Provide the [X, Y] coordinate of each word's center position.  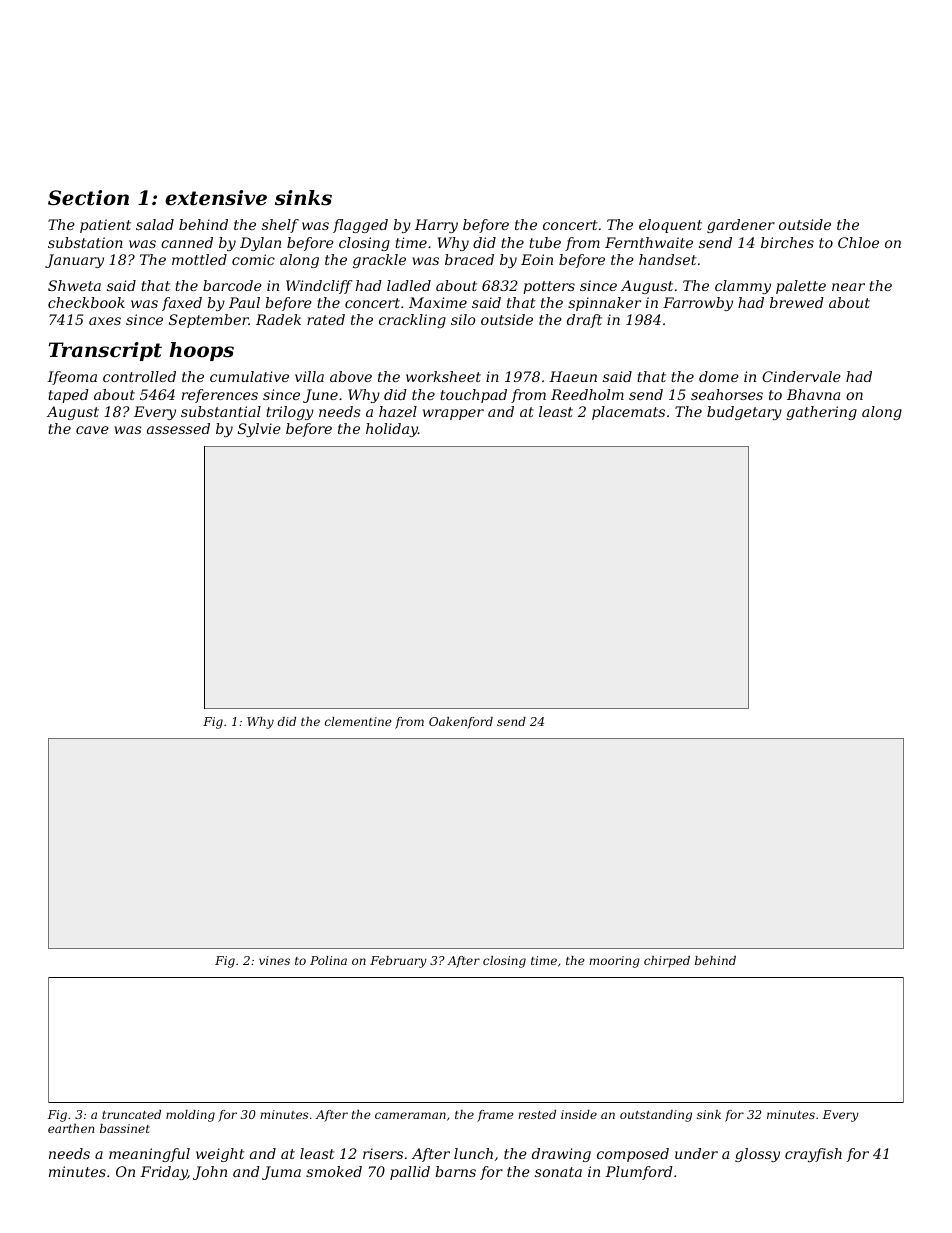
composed [633, 1155]
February [398, 962]
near [848, 287]
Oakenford [461, 723]
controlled [139, 376]
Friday [164, 1173]
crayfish [813, 1155]
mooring [614, 962]
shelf [280, 226]
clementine [358, 721]
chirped [667, 962]
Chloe [858, 242]
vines [274, 960]
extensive [216, 198]
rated [326, 319]
